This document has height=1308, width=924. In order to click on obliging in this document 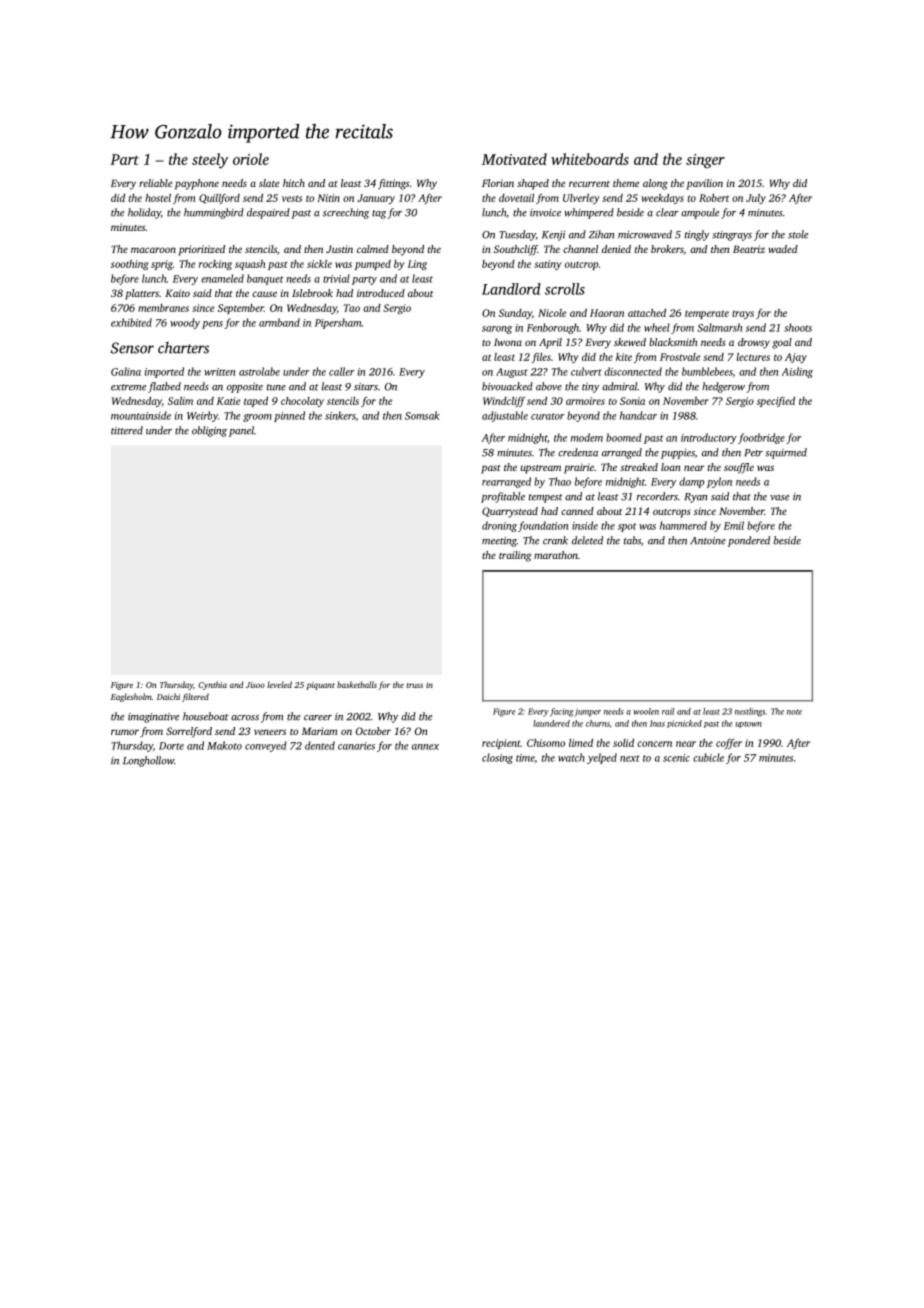, I will do `click(209, 431)`.
